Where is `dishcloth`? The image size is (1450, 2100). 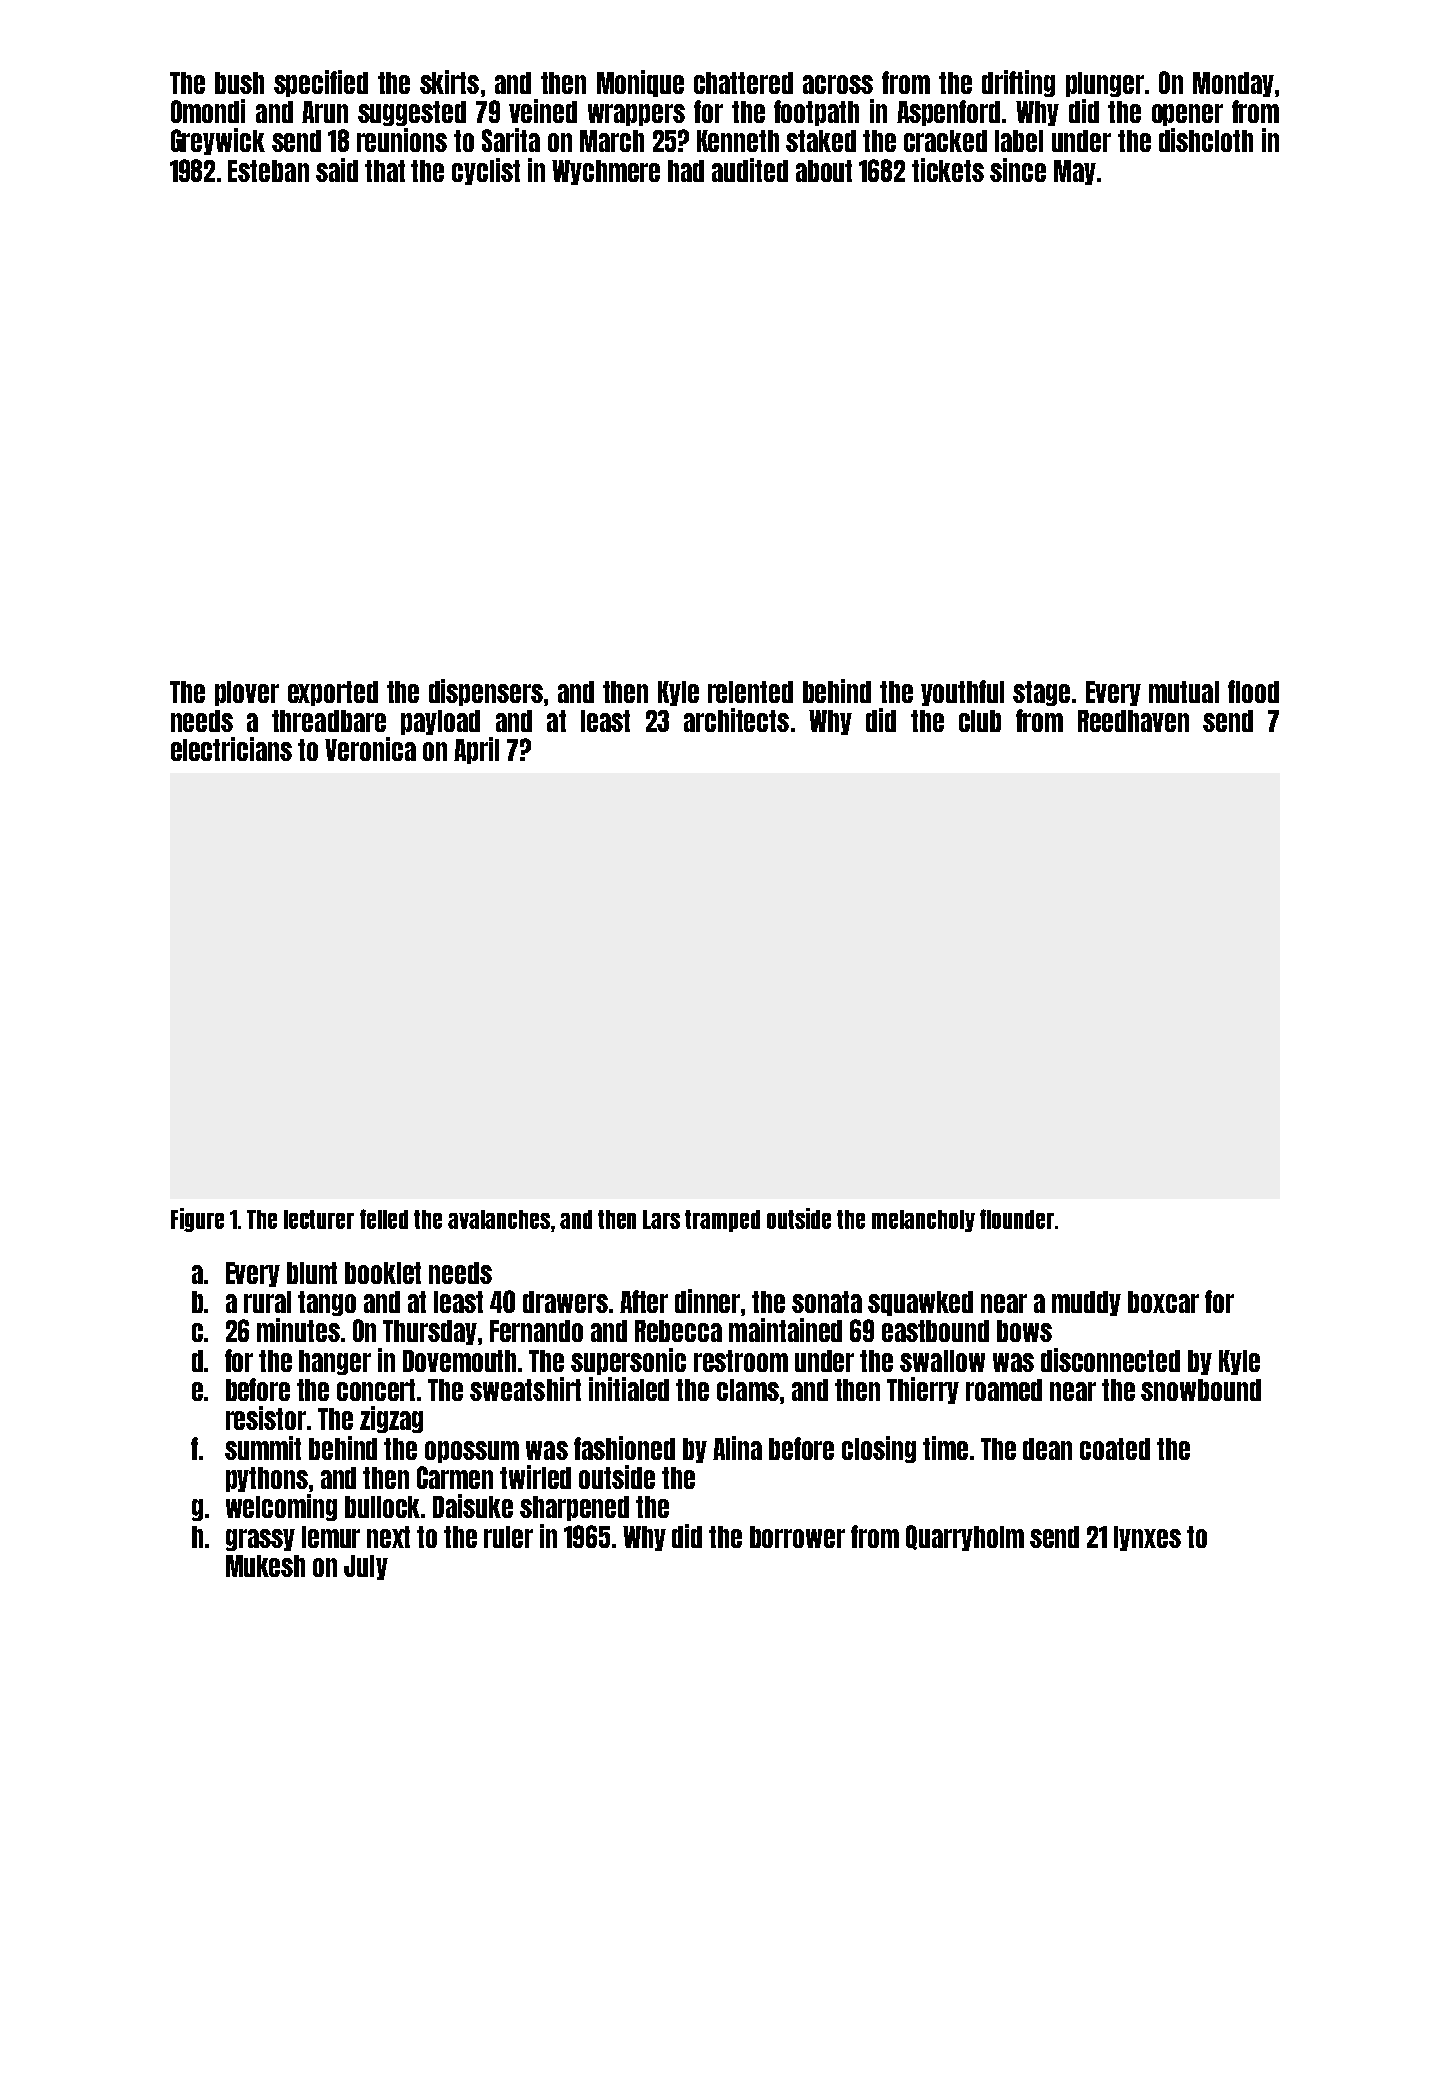 dishcloth is located at coordinates (1206, 140).
